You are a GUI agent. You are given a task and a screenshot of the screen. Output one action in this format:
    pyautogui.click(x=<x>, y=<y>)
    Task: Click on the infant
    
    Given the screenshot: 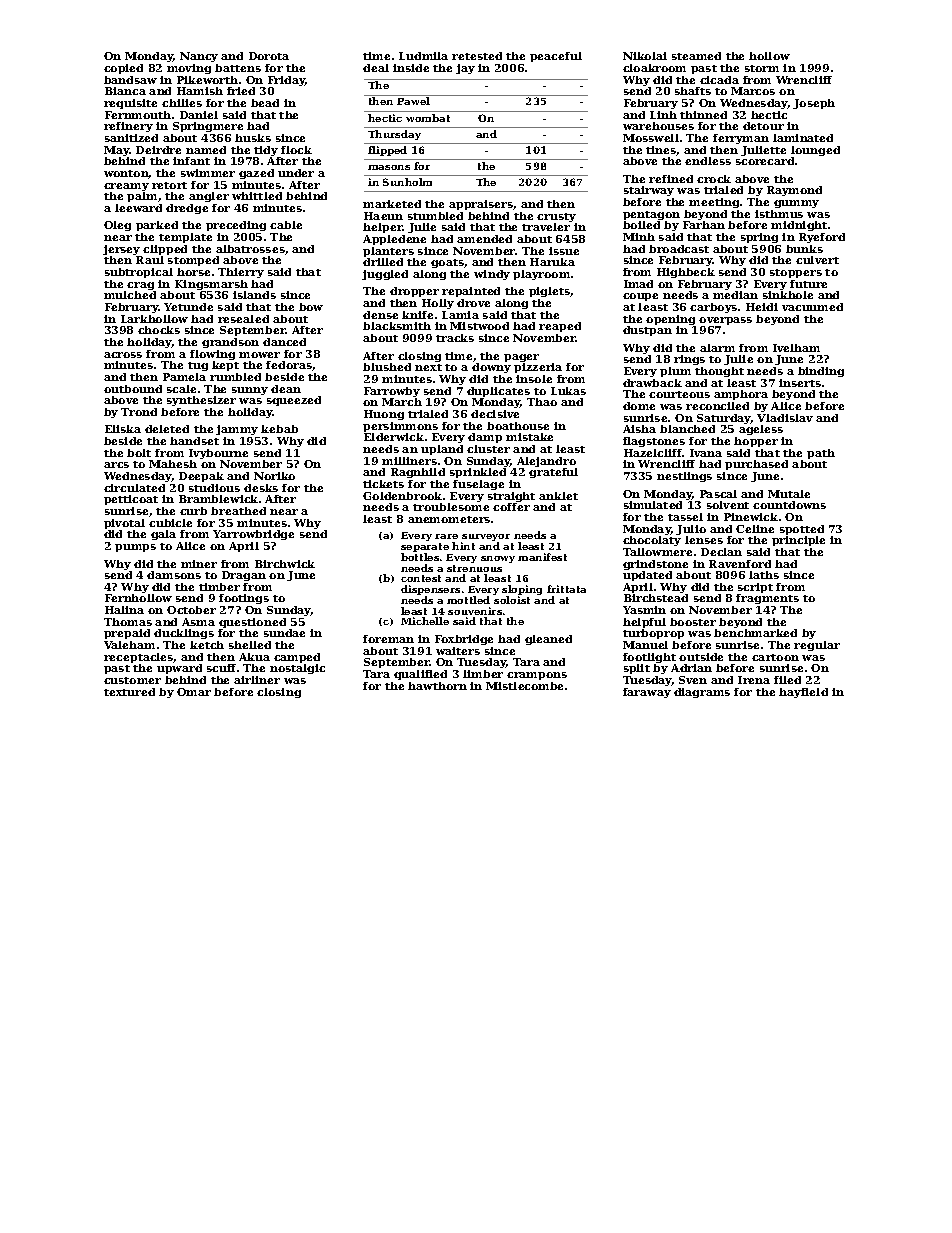 What is the action you would take?
    pyautogui.click(x=191, y=161)
